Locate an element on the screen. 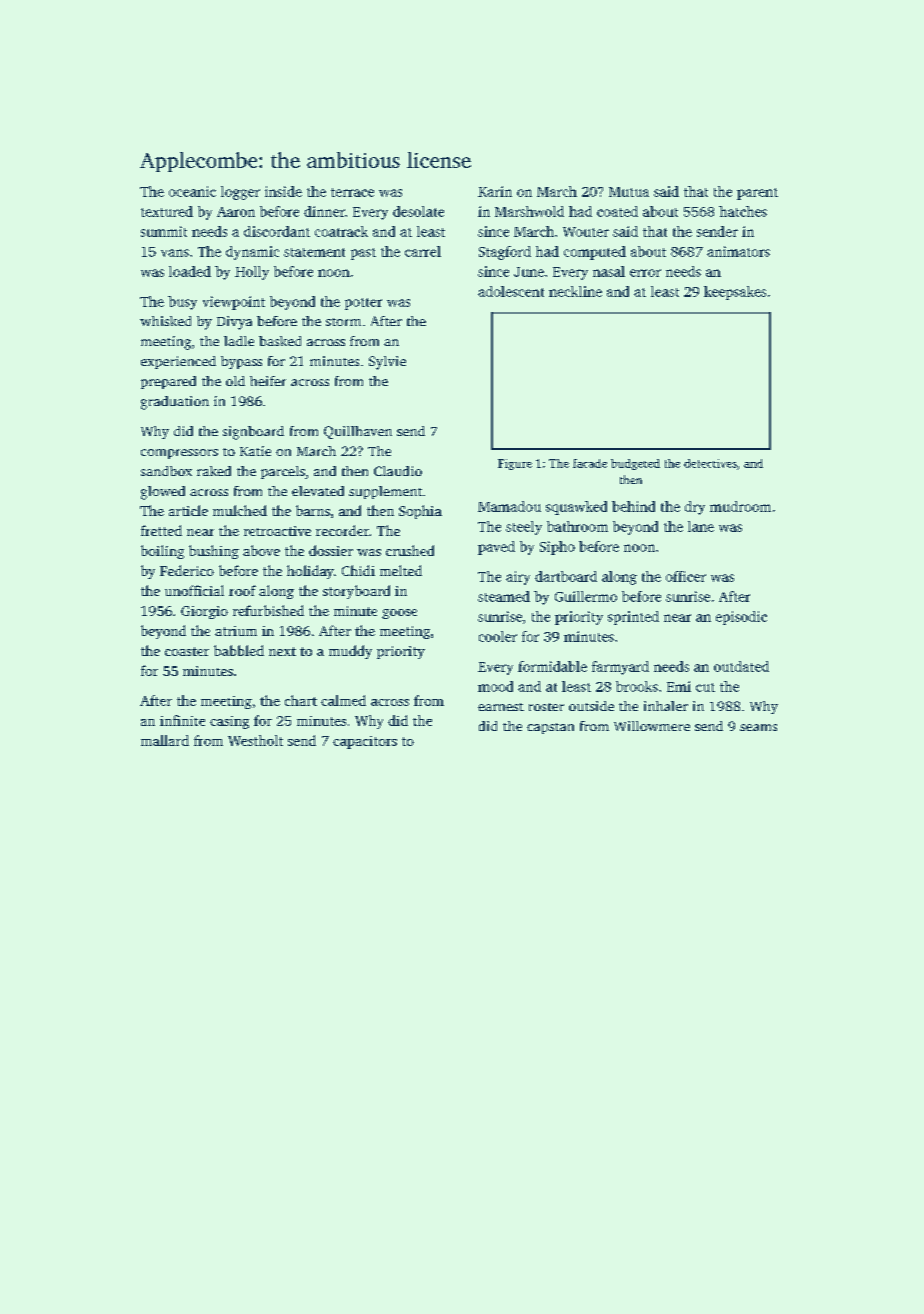 The width and height of the screenshot is (924, 1314). keepsakes is located at coordinates (735, 293).
